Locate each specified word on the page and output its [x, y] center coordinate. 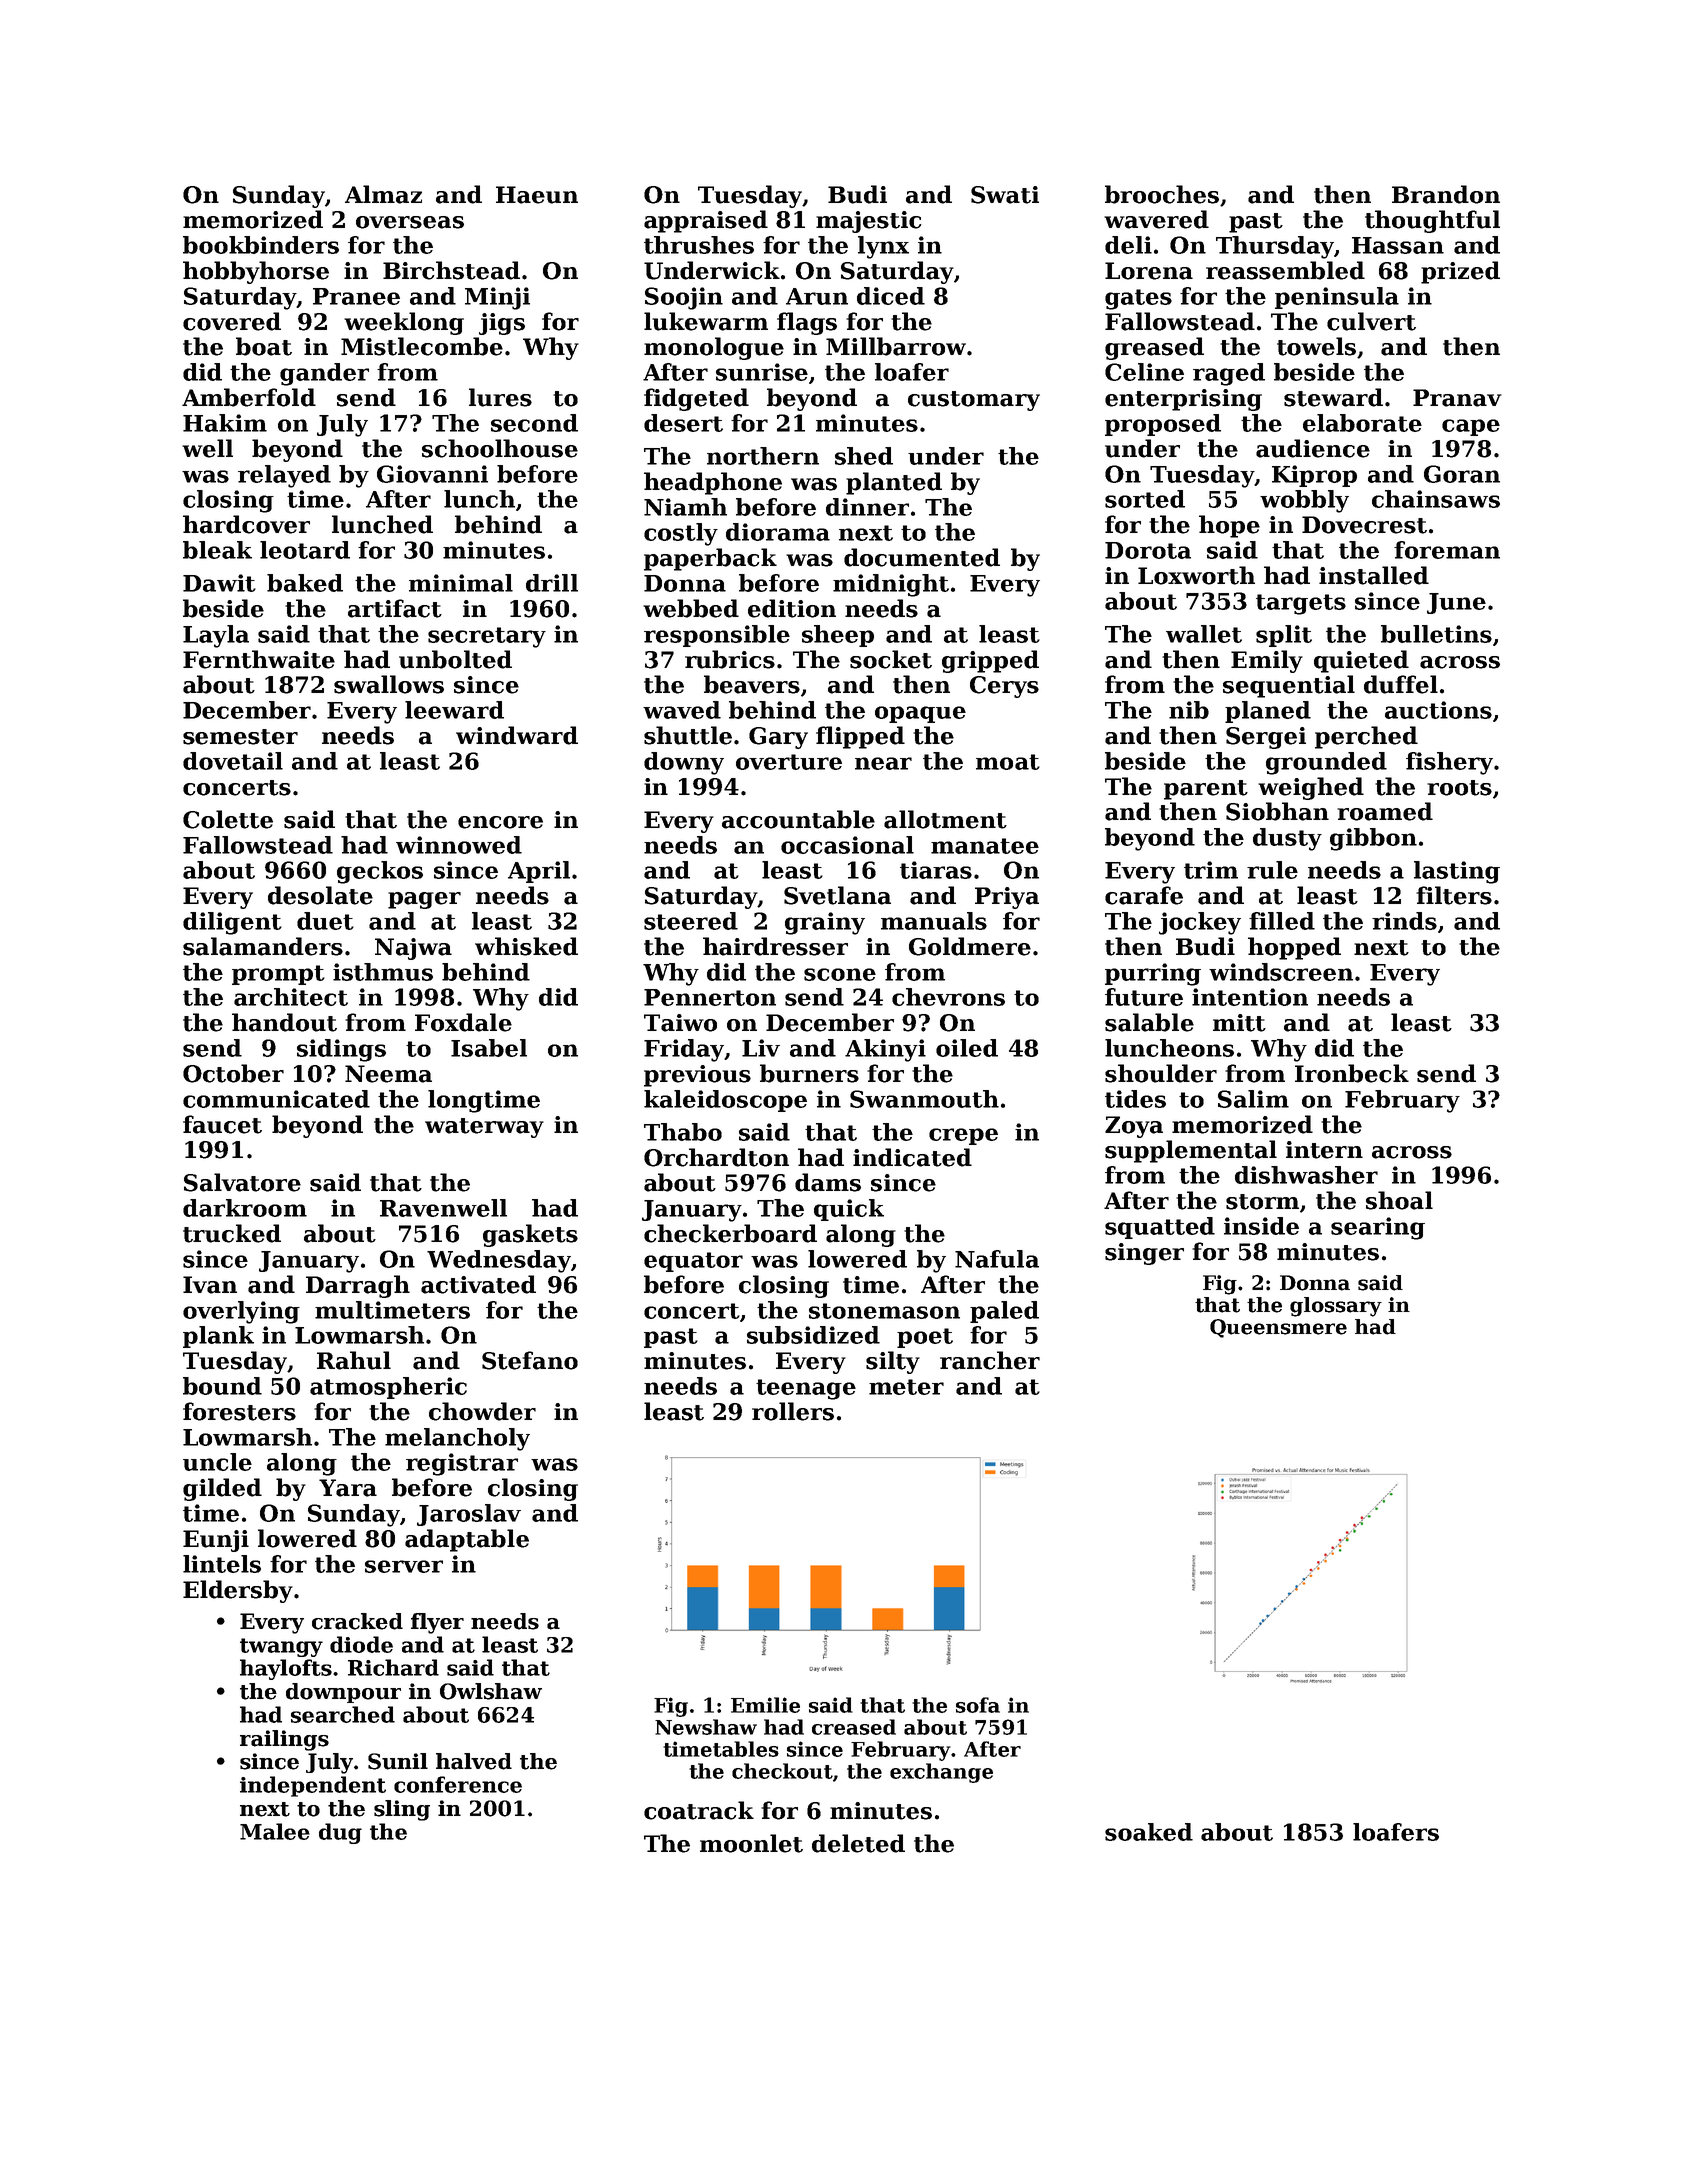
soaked [1149, 1832]
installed [1374, 575]
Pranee [356, 296]
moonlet [751, 1843]
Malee [275, 1831]
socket [891, 659]
